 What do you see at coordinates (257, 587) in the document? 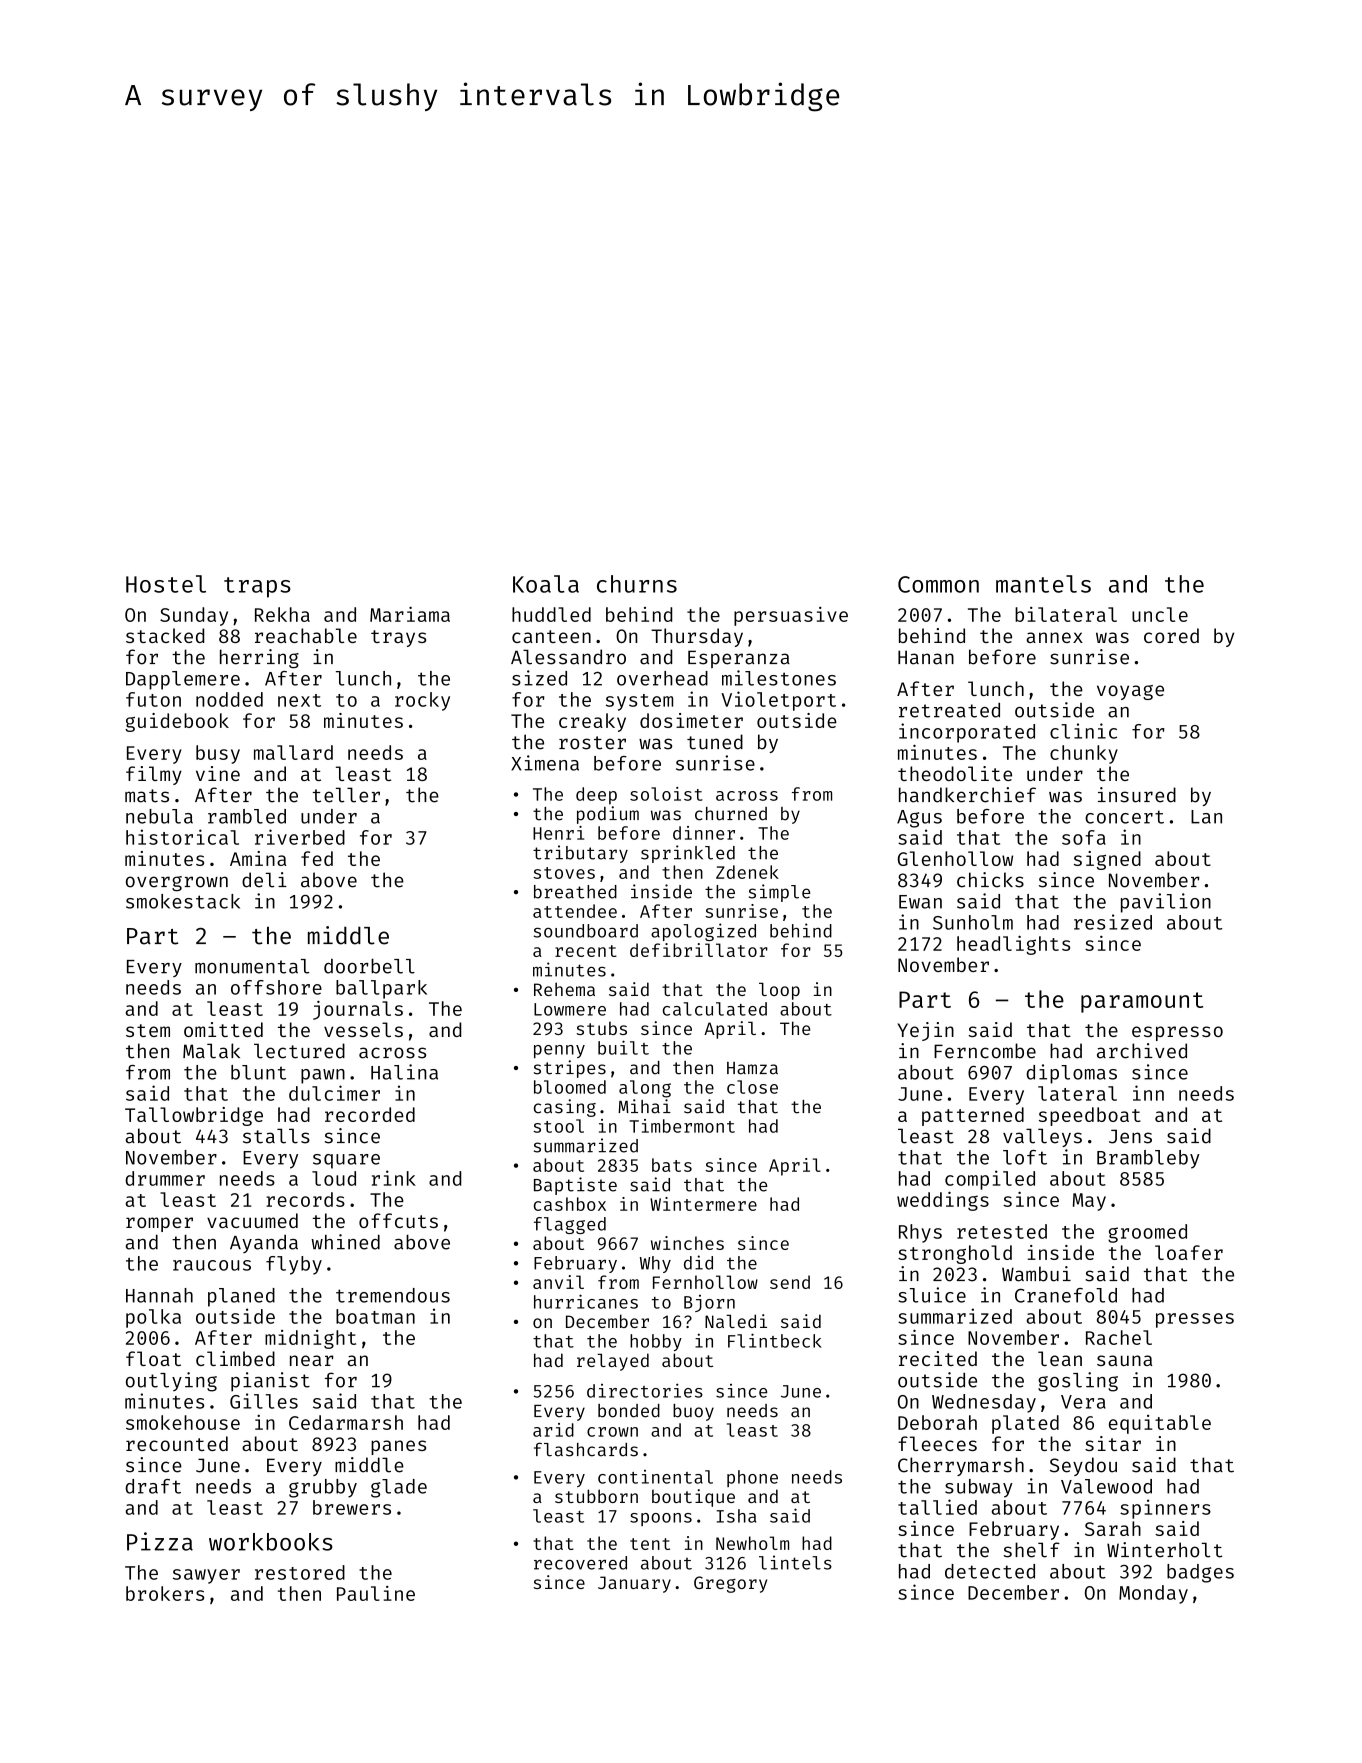
I see `traps` at bounding box center [257, 587].
